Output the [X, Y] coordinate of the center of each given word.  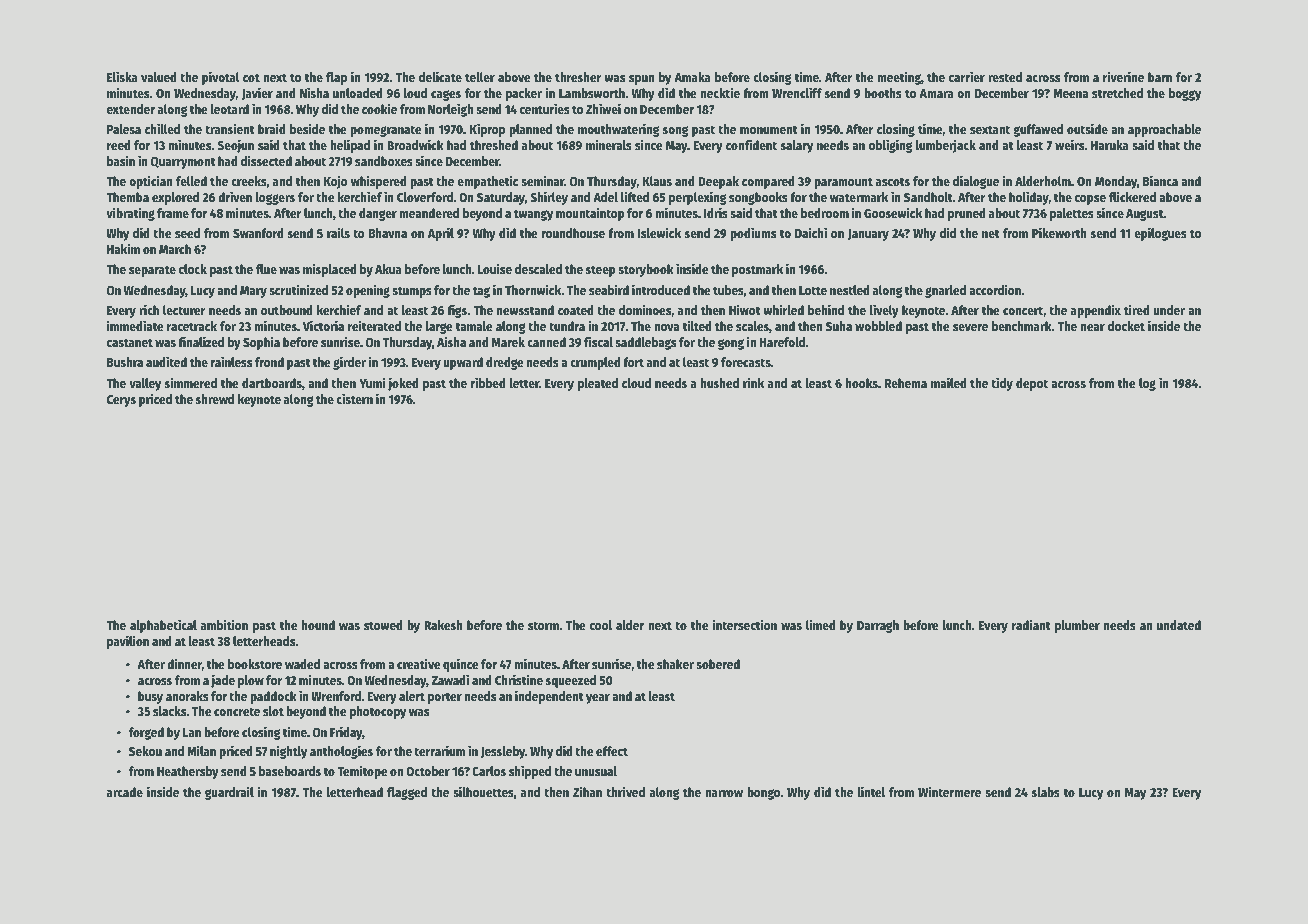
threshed [494, 145]
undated [1179, 625]
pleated [598, 384]
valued [159, 77]
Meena [1070, 93]
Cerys [121, 401]
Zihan [587, 791]
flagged [407, 793]
